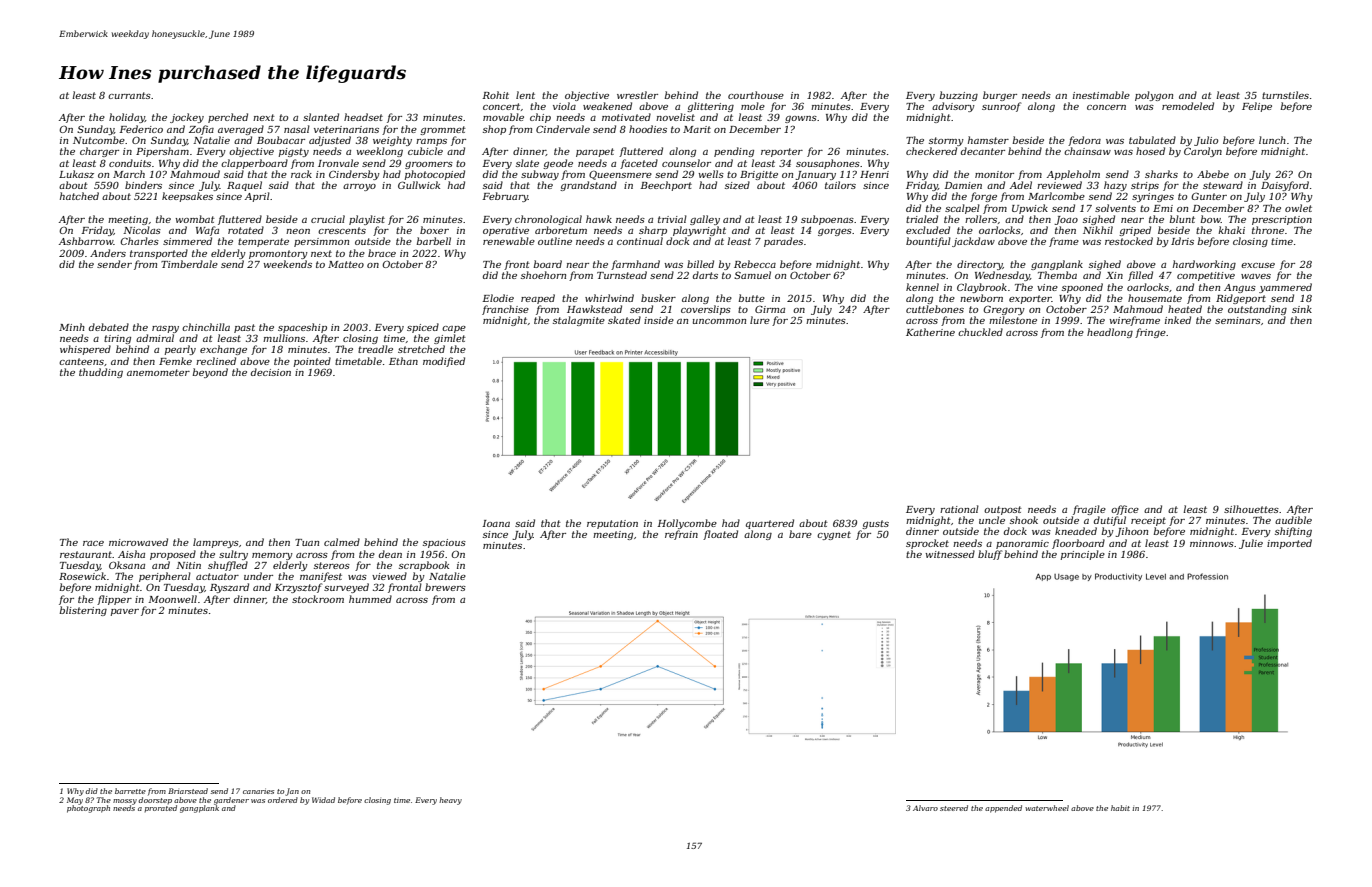  Describe the element at coordinates (258, 791) in the screenshot. I see `canaries` at that location.
